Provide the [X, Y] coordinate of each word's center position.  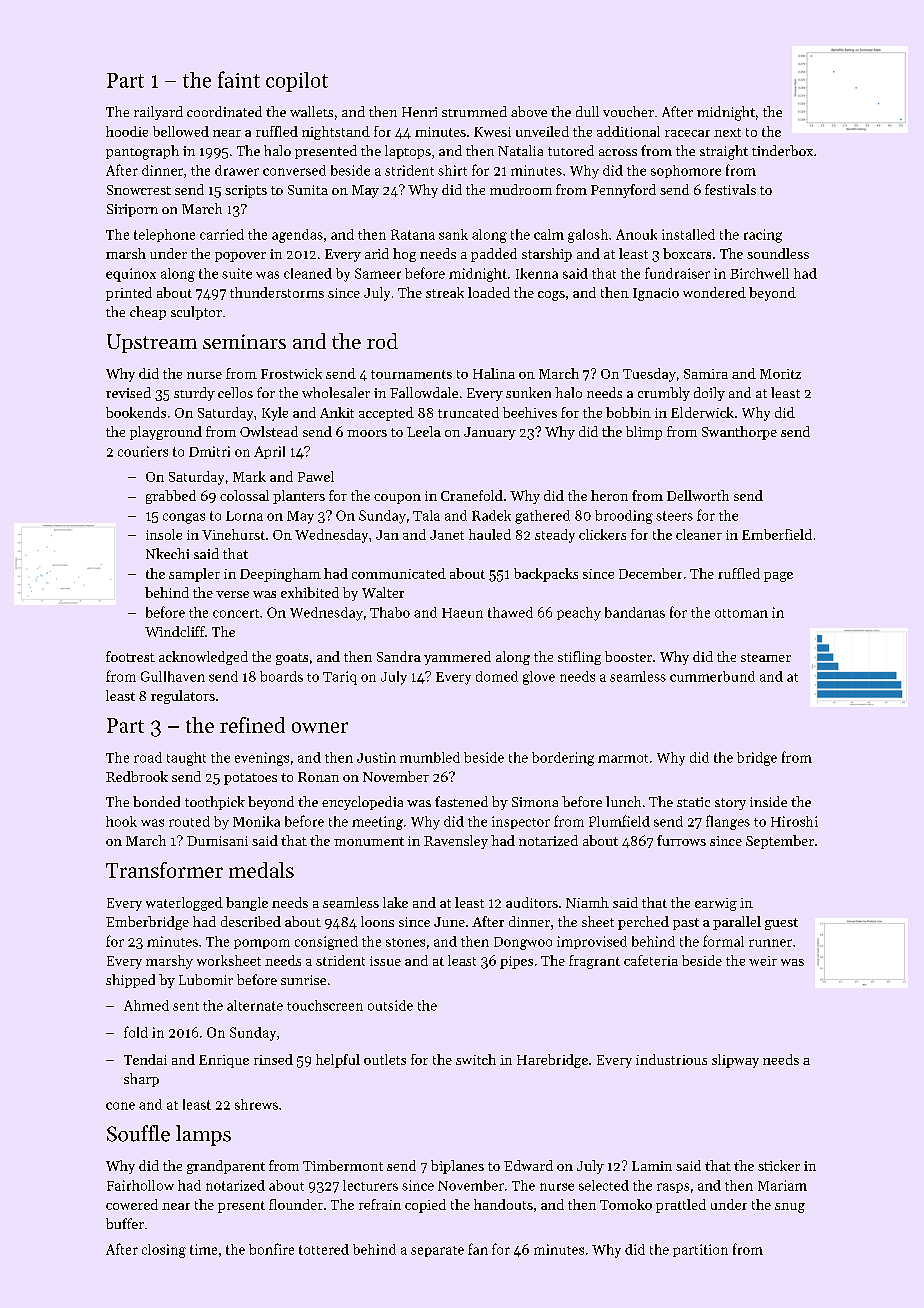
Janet [447, 535]
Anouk [636, 234]
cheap [148, 313]
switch [476, 1059]
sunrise [303, 980]
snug [790, 1208]
